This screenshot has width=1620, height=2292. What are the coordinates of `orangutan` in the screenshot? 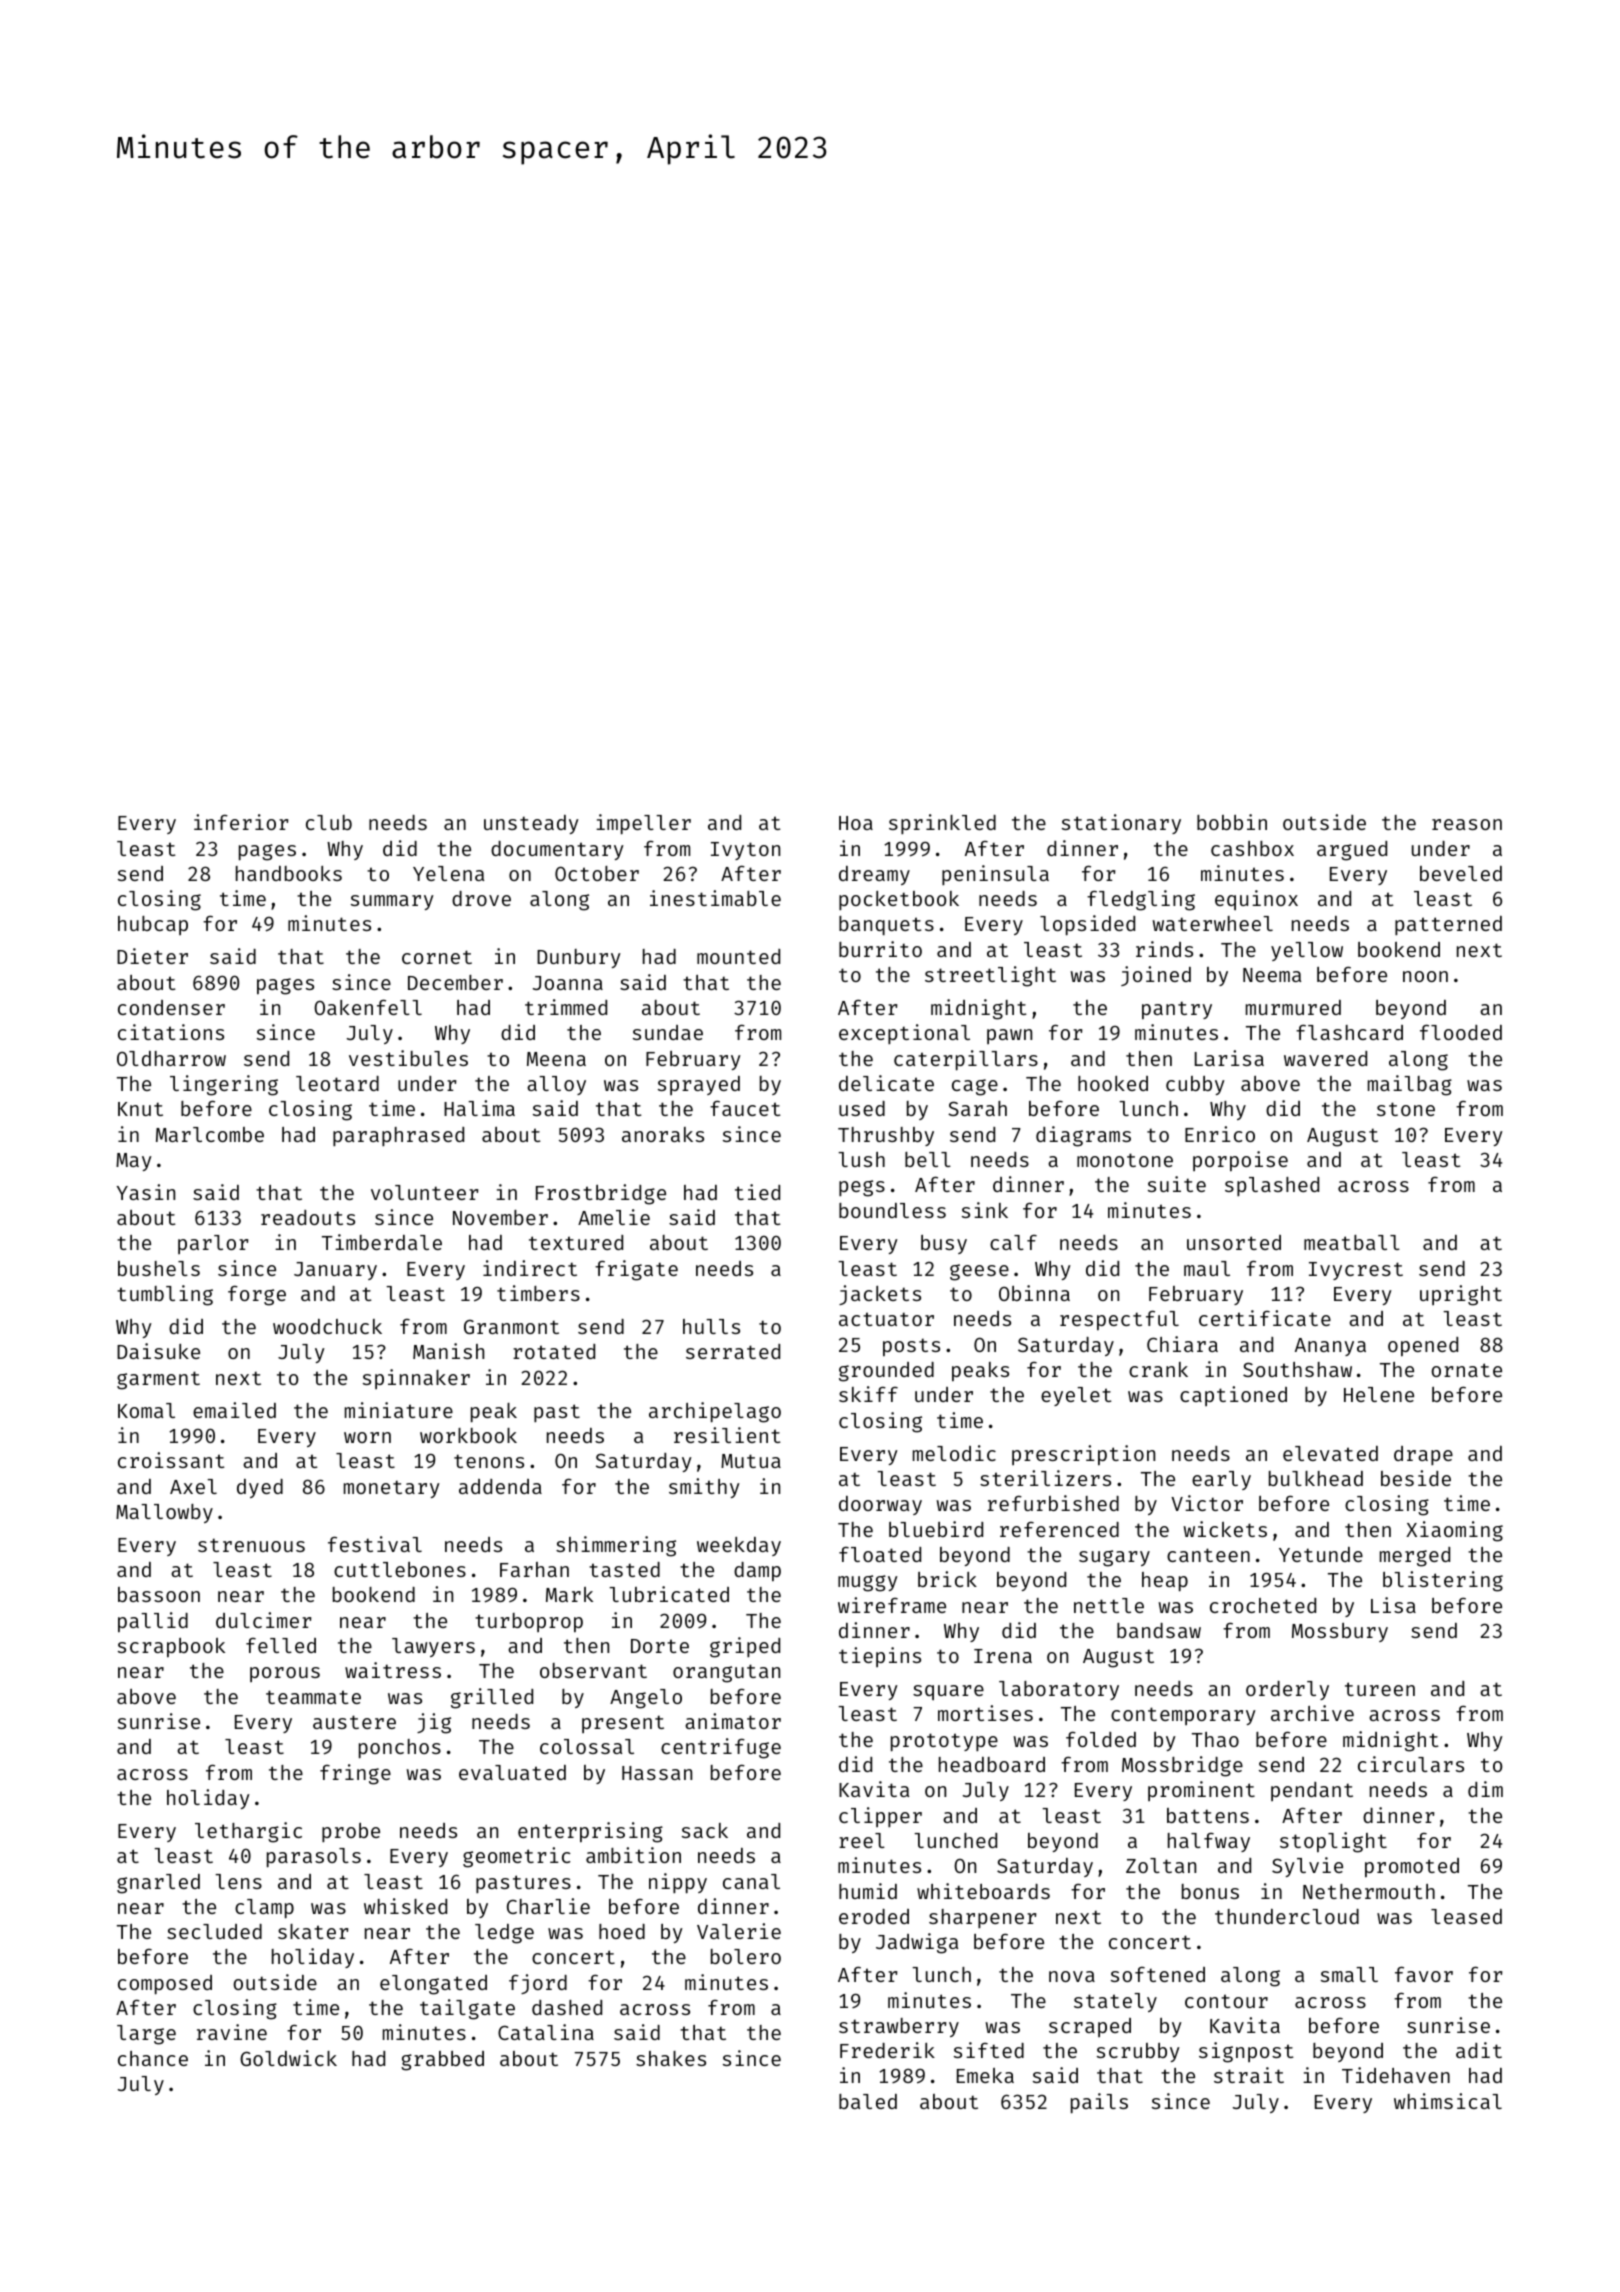 It's located at (726, 1673).
